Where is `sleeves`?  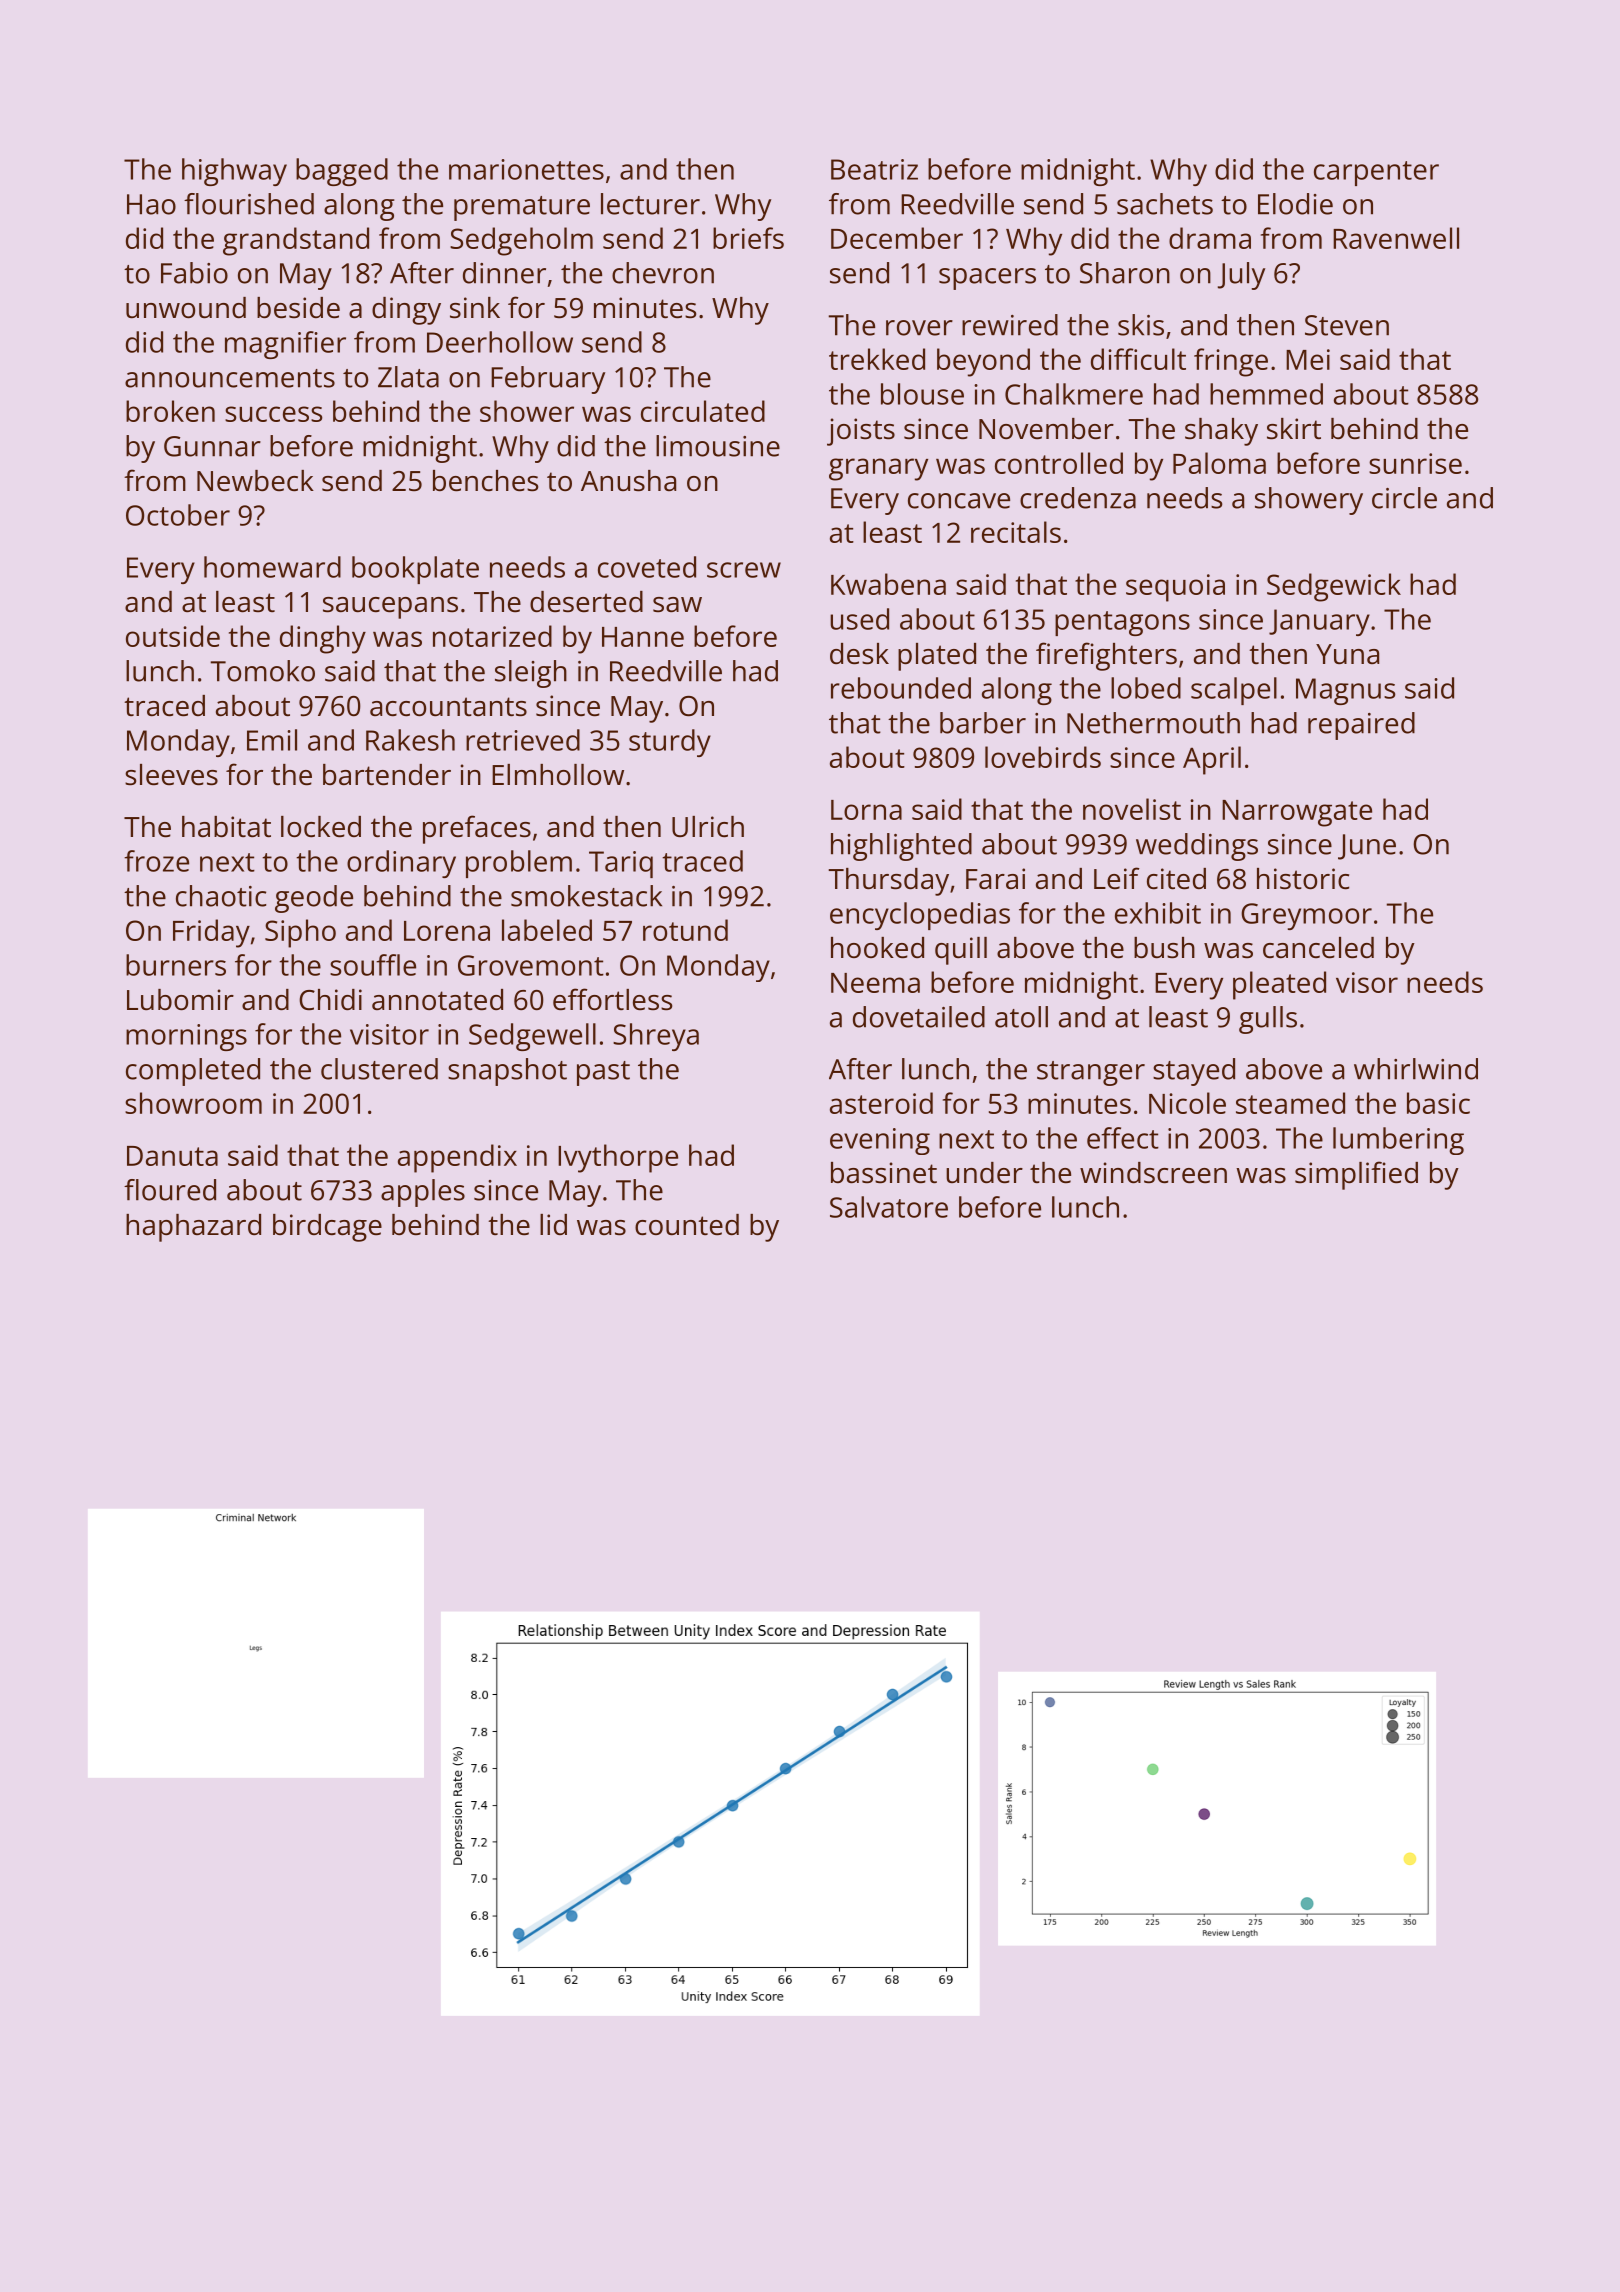 sleeves is located at coordinates (171, 775).
